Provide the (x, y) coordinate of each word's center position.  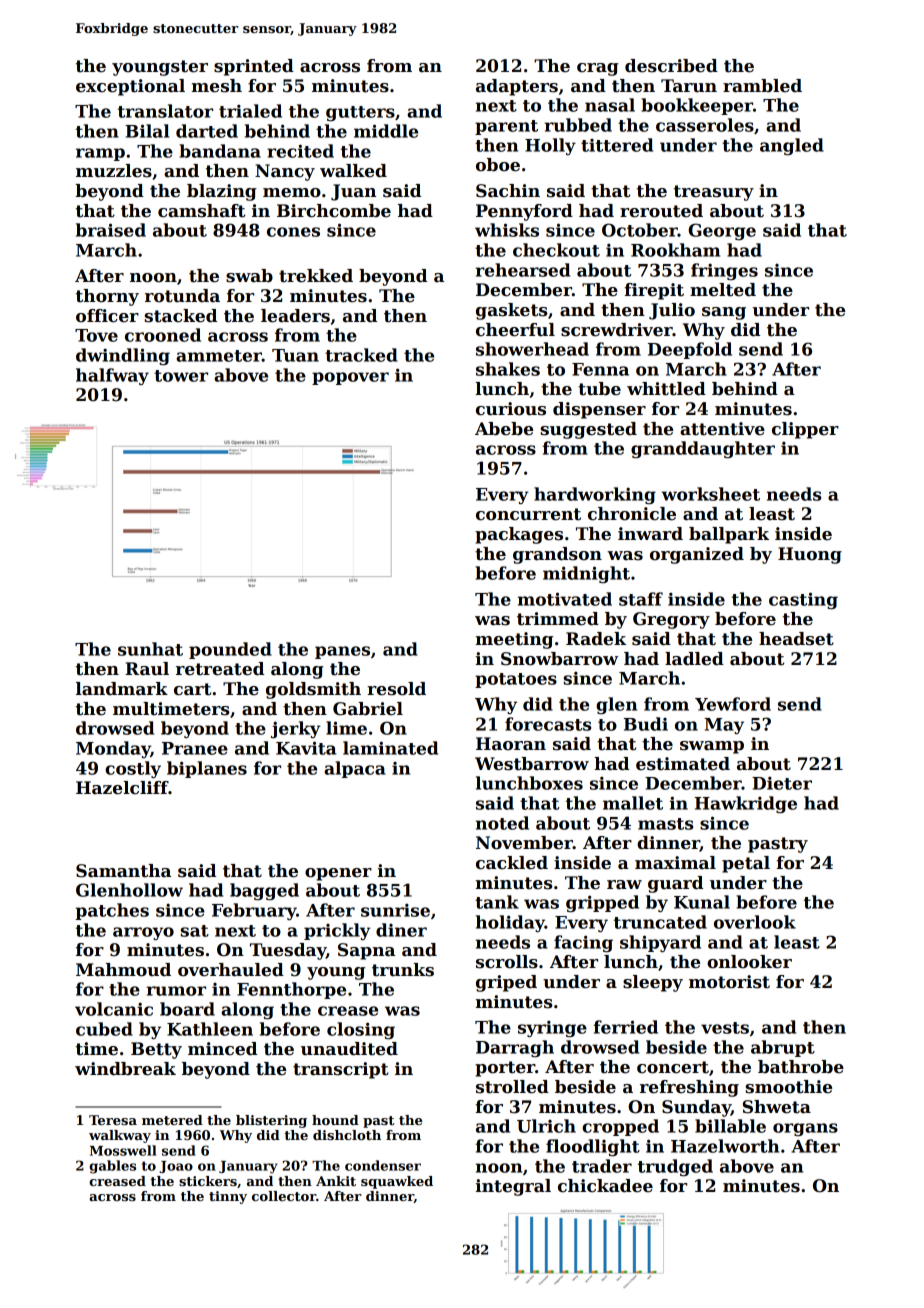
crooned (163, 335)
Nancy (285, 172)
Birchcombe (334, 211)
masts (665, 824)
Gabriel (368, 709)
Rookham (675, 250)
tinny (228, 1197)
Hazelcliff (122, 788)
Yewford (733, 704)
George (722, 231)
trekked (316, 276)
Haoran (511, 744)
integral (513, 1187)
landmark (122, 689)
